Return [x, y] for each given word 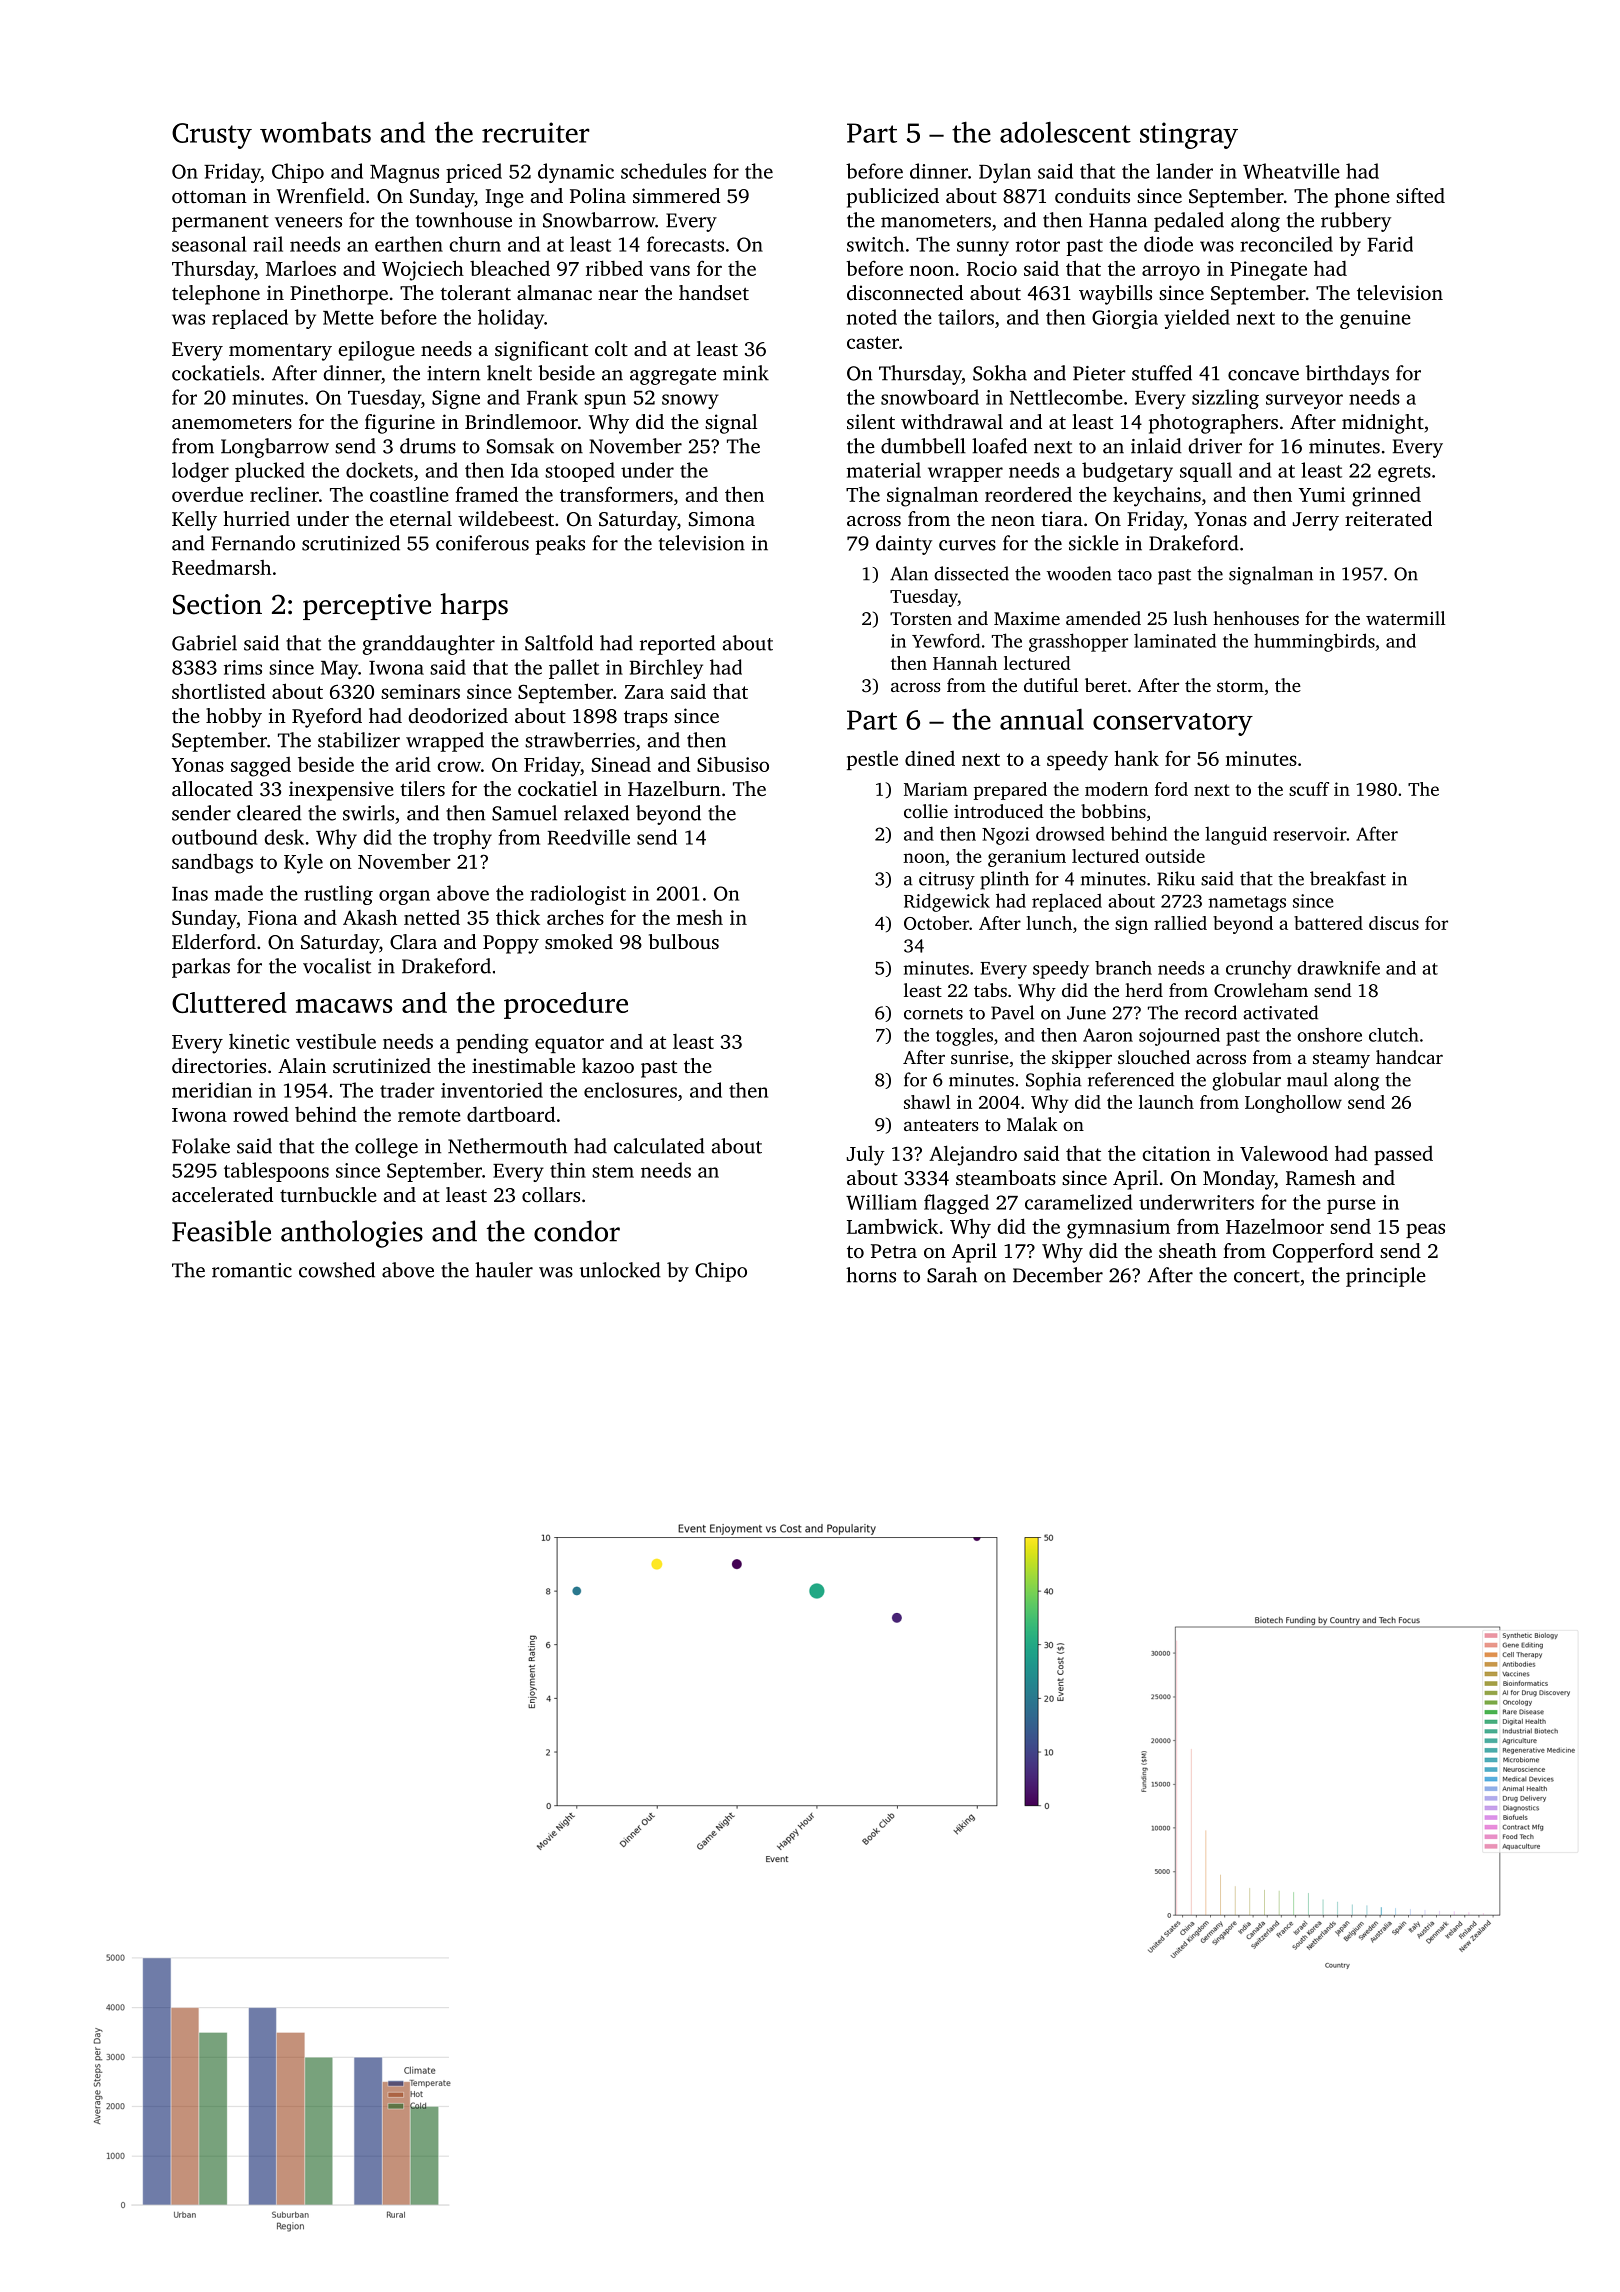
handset [714, 292]
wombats [315, 132]
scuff [1309, 789]
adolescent [1065, 132]
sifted [1420, 195]
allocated [212, 788]
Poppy [511, 944]
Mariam [936, 789]
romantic [252, 1270]
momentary [280, 352]
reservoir [1309, 834]
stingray [1189, 135]
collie [926, 811]
